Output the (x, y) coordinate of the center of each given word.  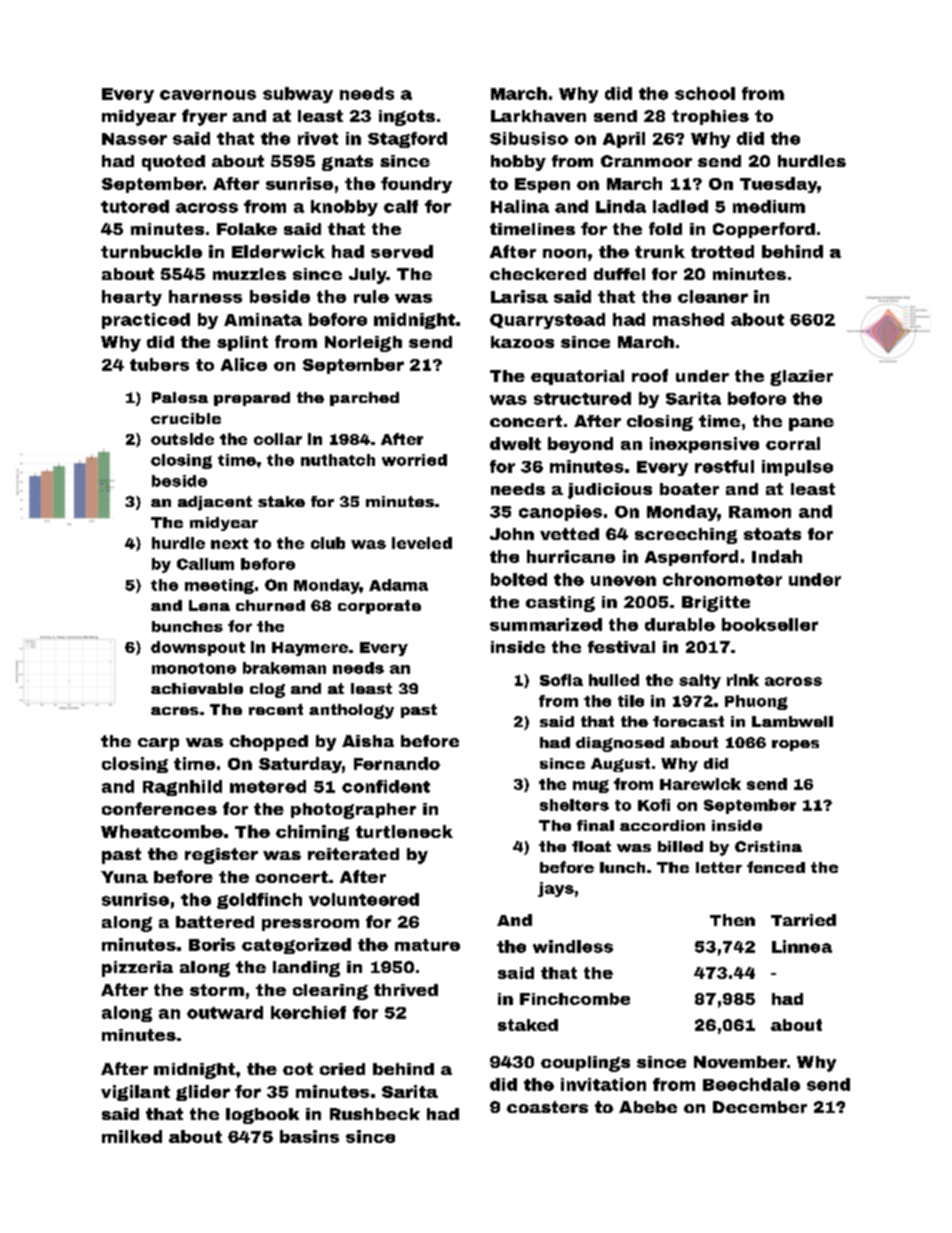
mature (427, 945)
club (328, 543)
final (595, 825)
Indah (777, 556)
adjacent (215, 503)
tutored (135, 206)
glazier (801, 378)
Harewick (700, 784)
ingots (407, 118)
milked (132, 1136)
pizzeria (137, 969)
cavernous (208, 95)
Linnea (802, 946)
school (705, 93)
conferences (159, 808)
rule (371, 296)
